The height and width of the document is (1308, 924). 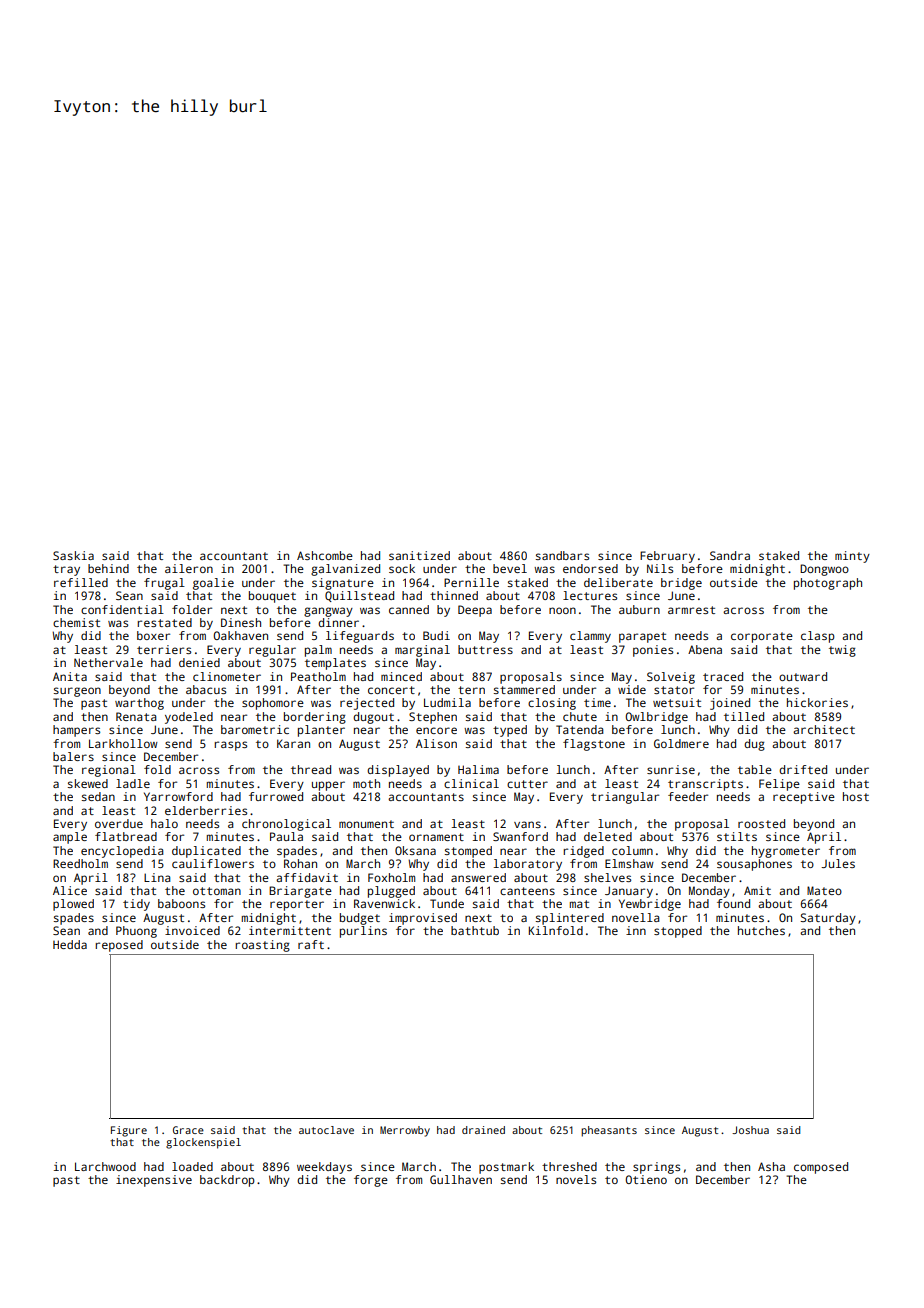 I want to click on Joshua, so click(x=750, y=1130).
